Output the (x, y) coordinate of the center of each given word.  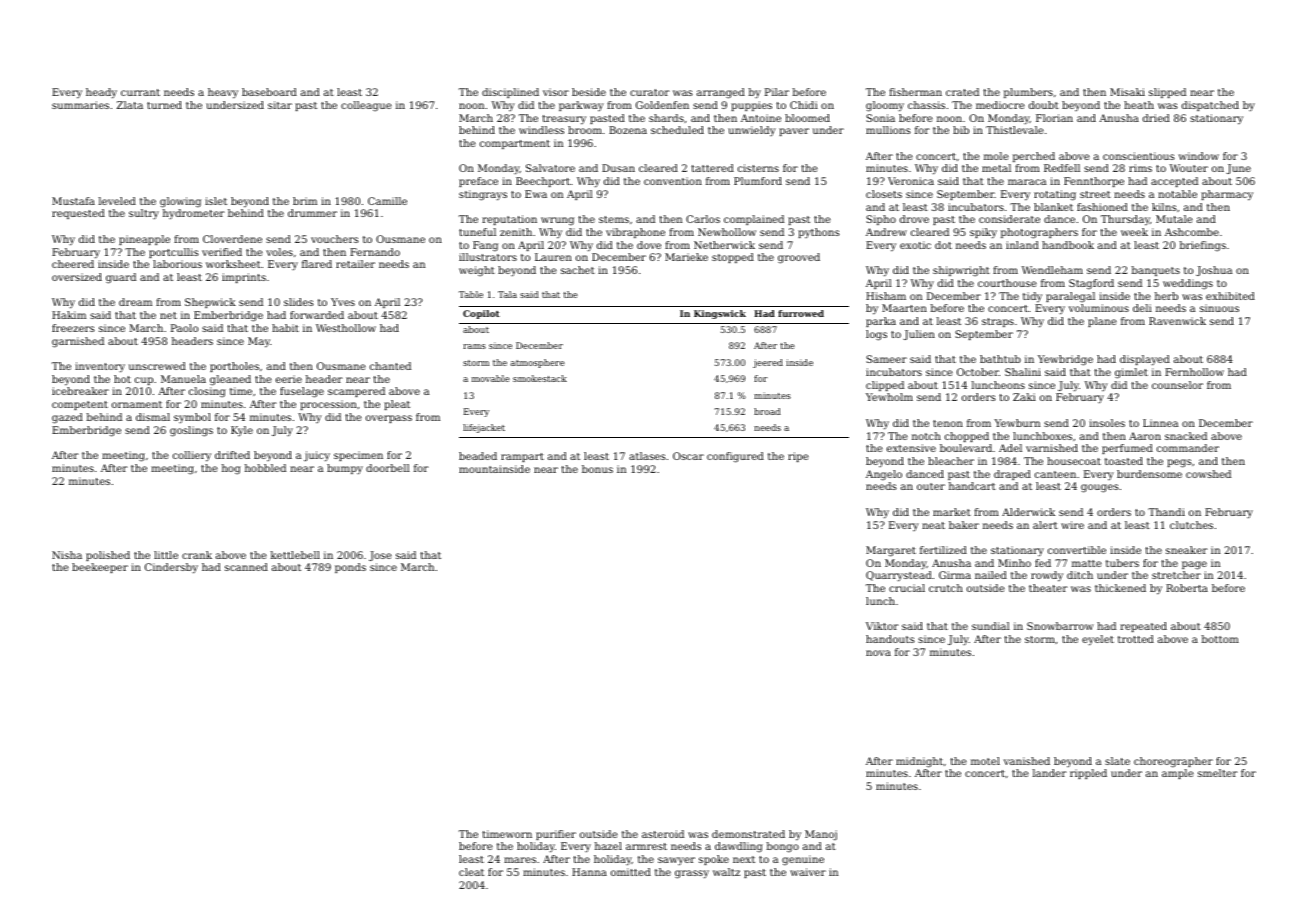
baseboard (269, 92)
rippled (1088, 774)
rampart (522, 457)
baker (964, 525)
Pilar (777, 92)
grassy (692, 874)
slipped (1167, 93)
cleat (471, 872)
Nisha (67, 555)
